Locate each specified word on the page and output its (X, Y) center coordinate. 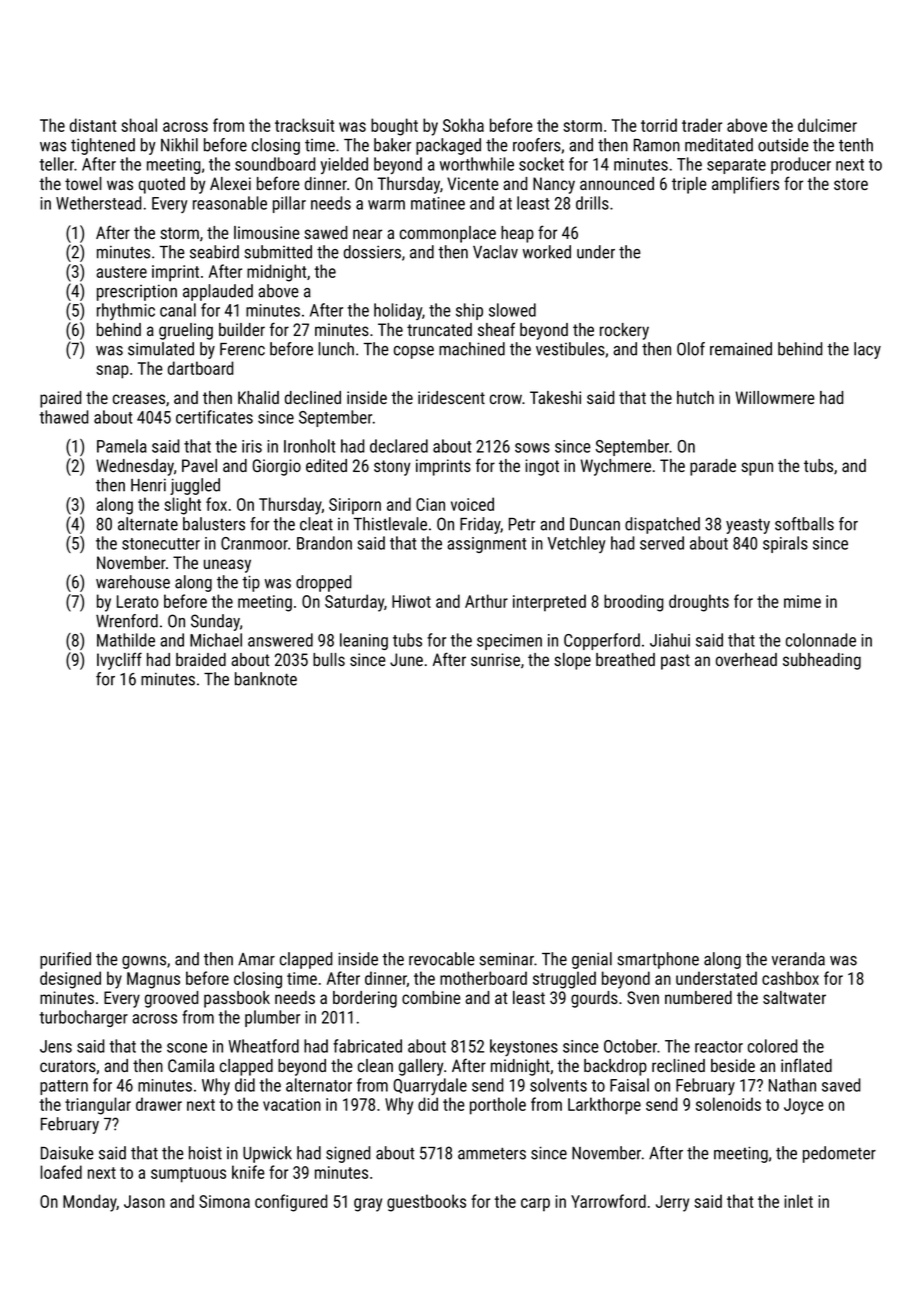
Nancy (554, 185)
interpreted (549, 603)
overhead (746, 659)
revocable (441, 959)
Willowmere (775, 397)
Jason (144, 1201)
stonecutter (161, 544)
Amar (256, 959)
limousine (267, 232)
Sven (643, 997)
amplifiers (745, 185)
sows (532, 448)
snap (112, 372)
